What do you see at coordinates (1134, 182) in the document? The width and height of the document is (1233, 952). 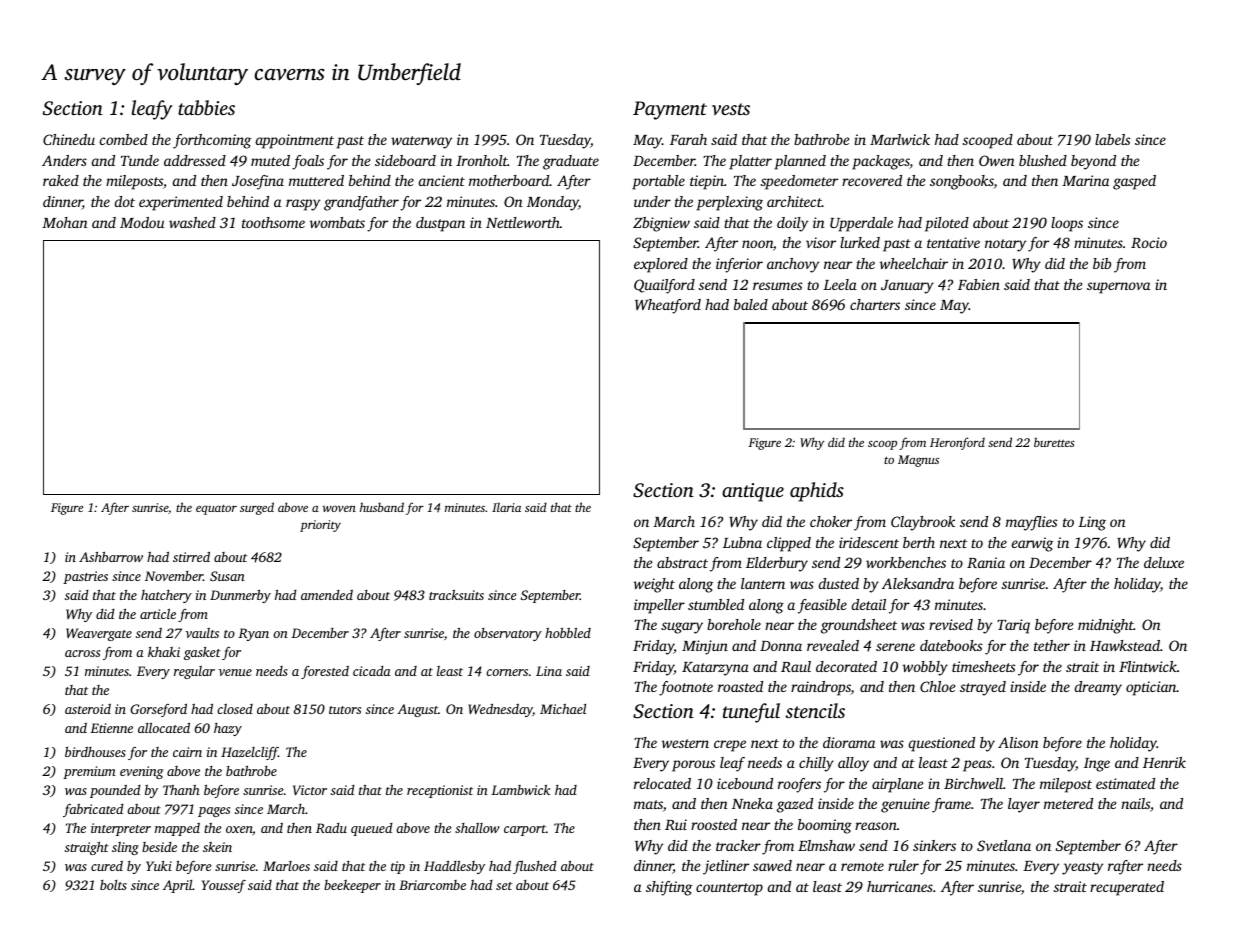 I see `gasped` at bounding box center [1134, 182].
